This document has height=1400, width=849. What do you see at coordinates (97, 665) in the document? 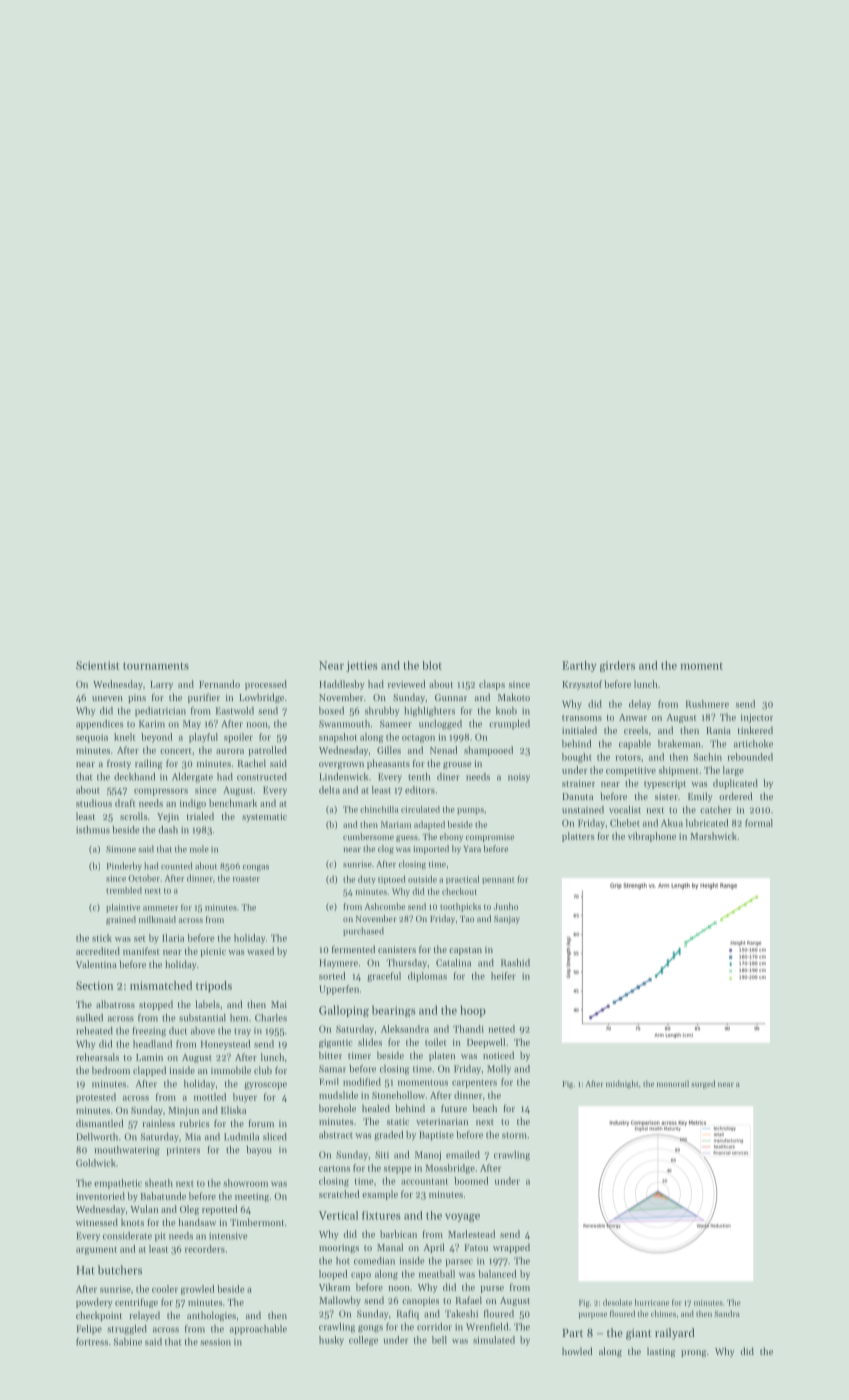
I see `Scientist` at bounding box center [97, 665].
